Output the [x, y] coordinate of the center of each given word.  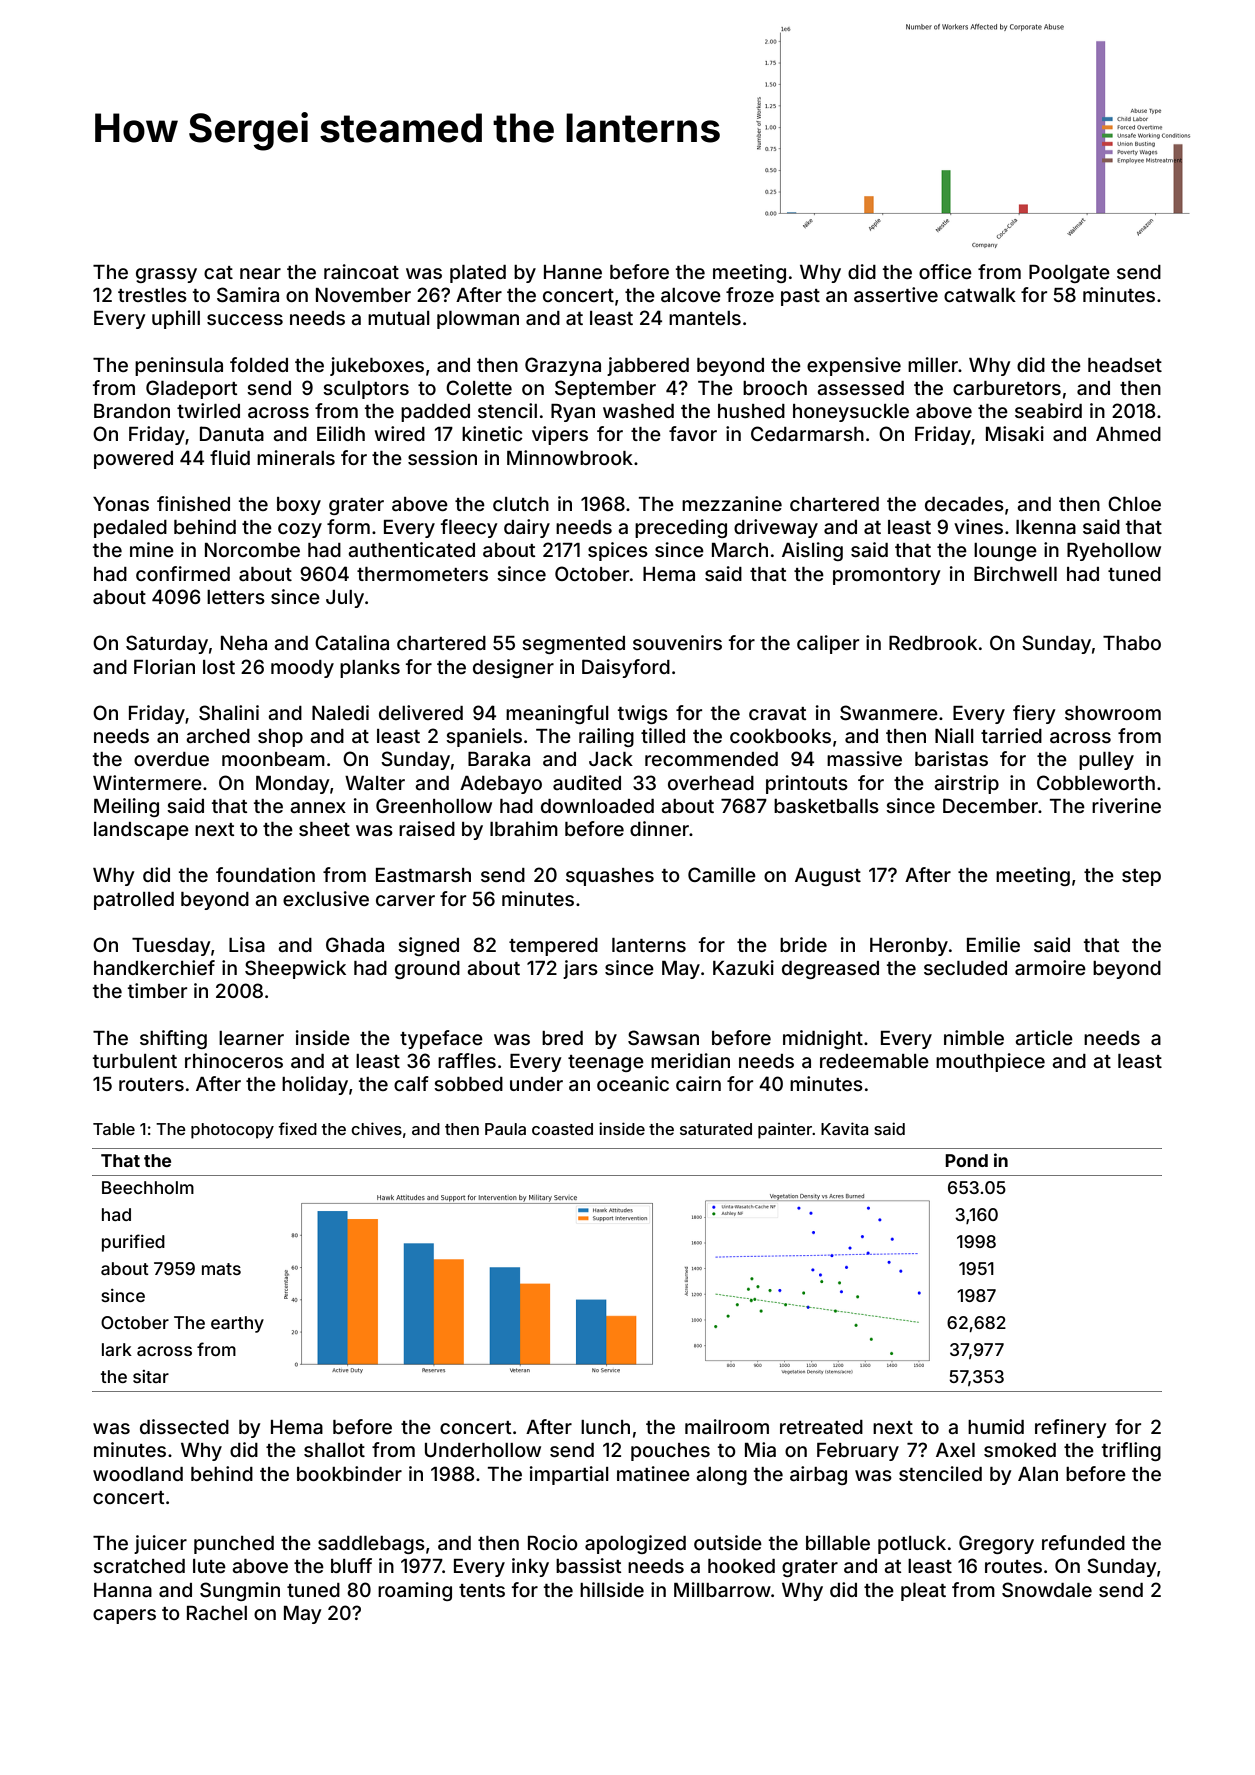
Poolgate [1069, 274]
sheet [324, 829]
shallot [334, 1450]
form [348, 526]
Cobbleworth [1096, 782]
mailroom [727, 1426]
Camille [722, 874]
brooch [775, 388]
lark [117, 1349]
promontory [887, 576]
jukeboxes [377, 366]
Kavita [844, 1128]
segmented [573, 645]
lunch [605, 1427]
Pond [966, 1160]
